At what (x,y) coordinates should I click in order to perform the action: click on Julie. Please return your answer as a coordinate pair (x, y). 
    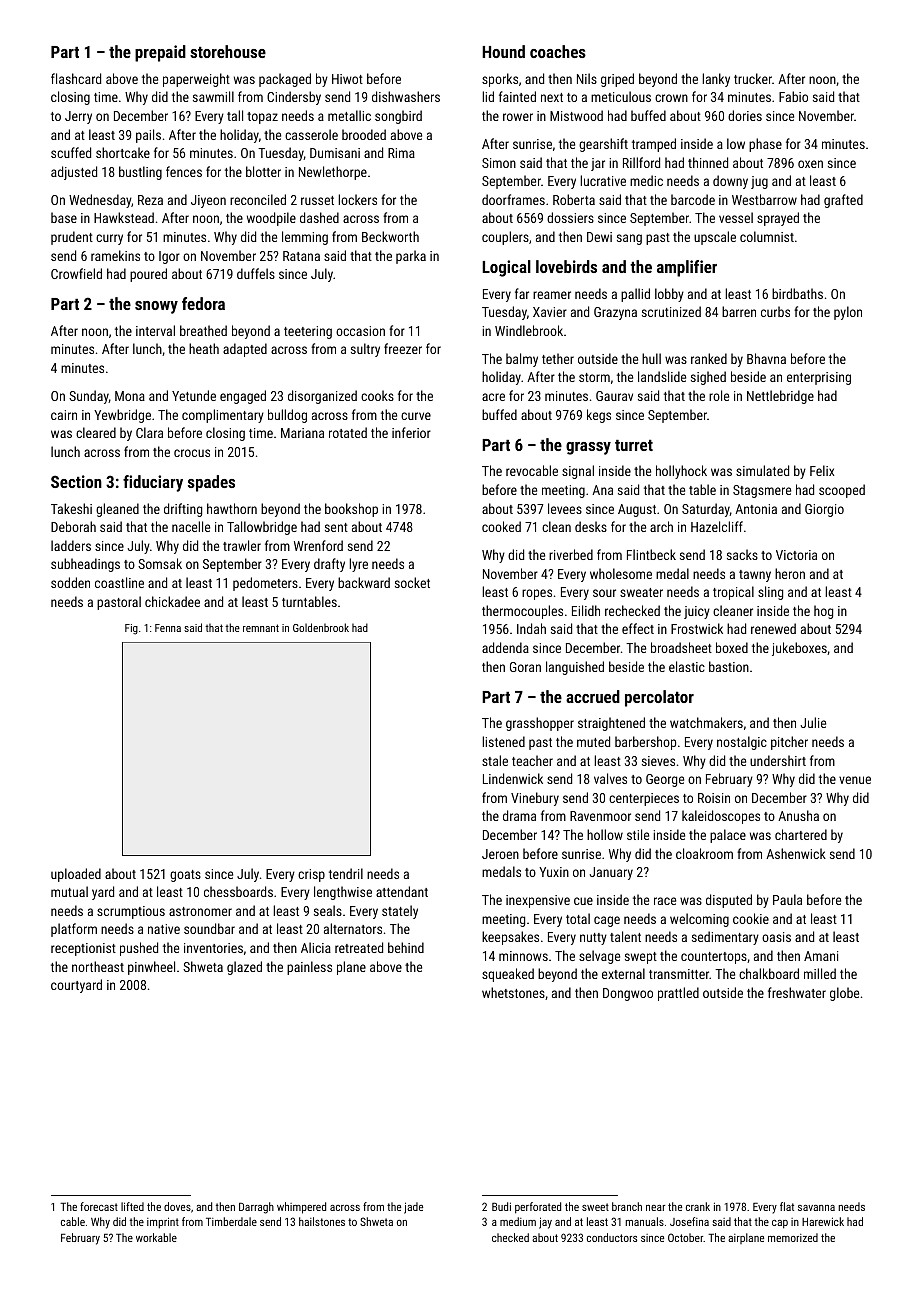
    Looking at the image, I should click on (813, 722).
